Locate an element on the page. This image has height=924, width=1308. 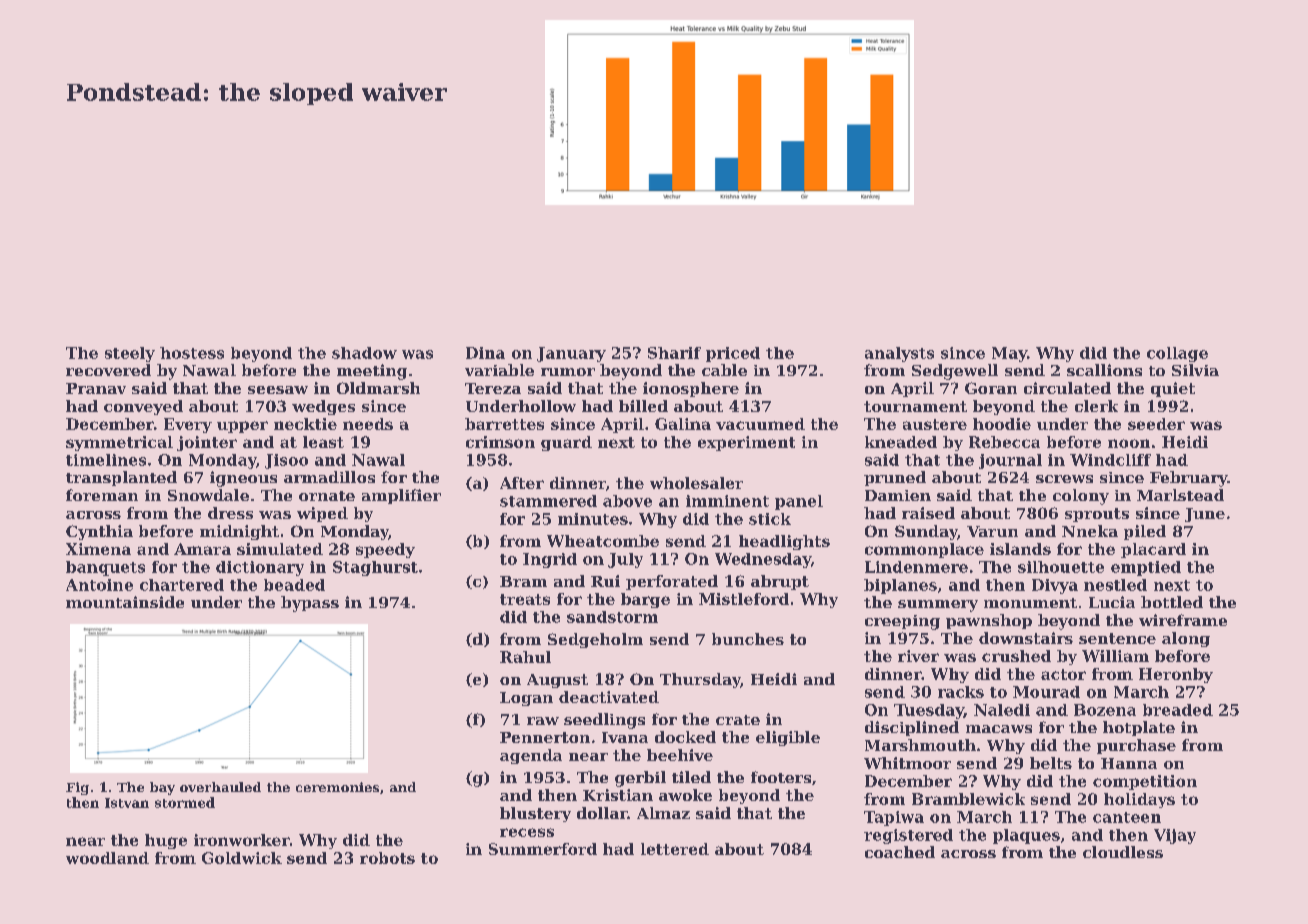
headlights is located at coordinates (784, 542).
